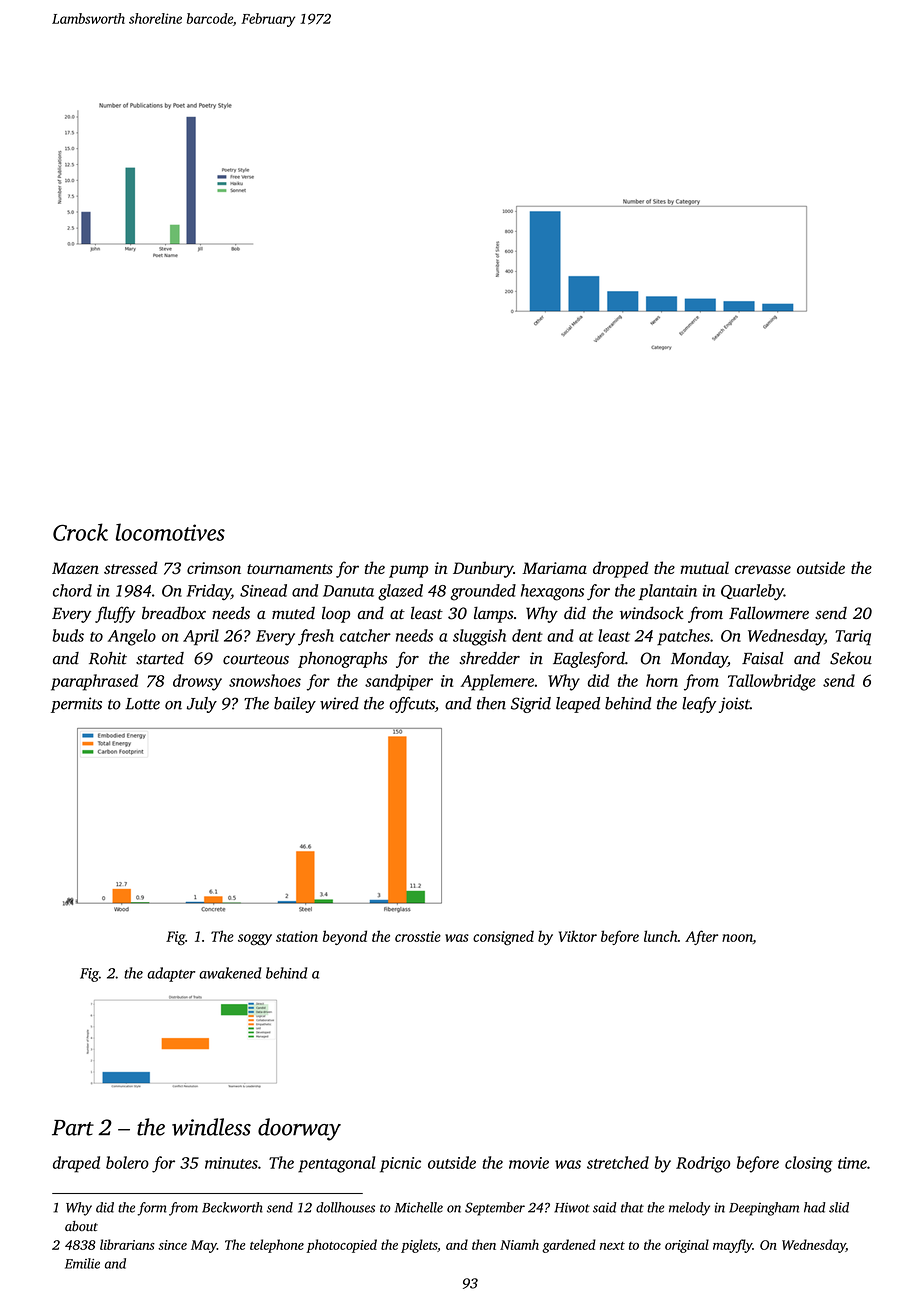 The width and height of the image is (924, 1308). What do you see at coordinates (503, 938) in the image?
I see `consigned` at bounding box center [503, 938].
